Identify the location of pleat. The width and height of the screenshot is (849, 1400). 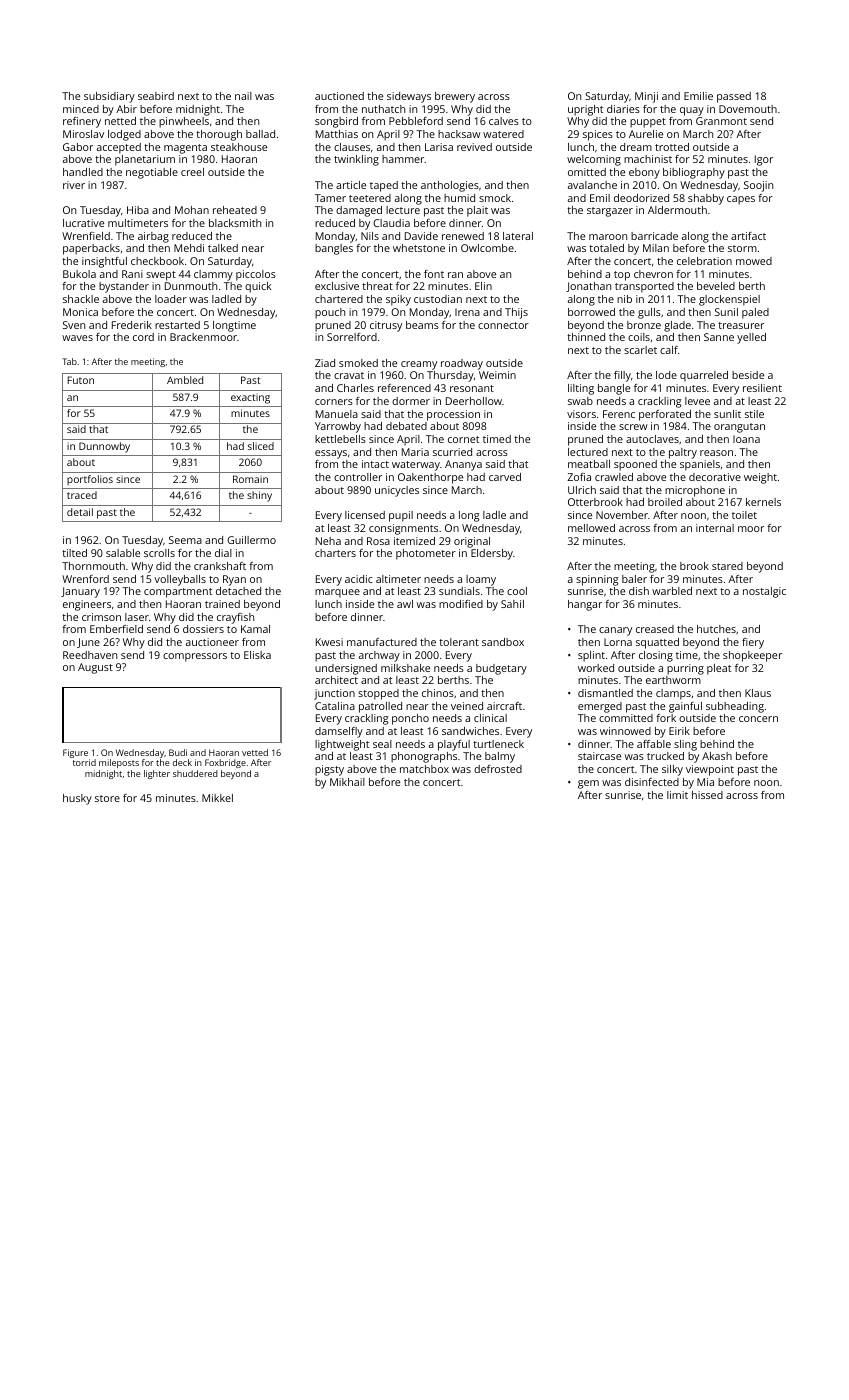
(719, 669).
